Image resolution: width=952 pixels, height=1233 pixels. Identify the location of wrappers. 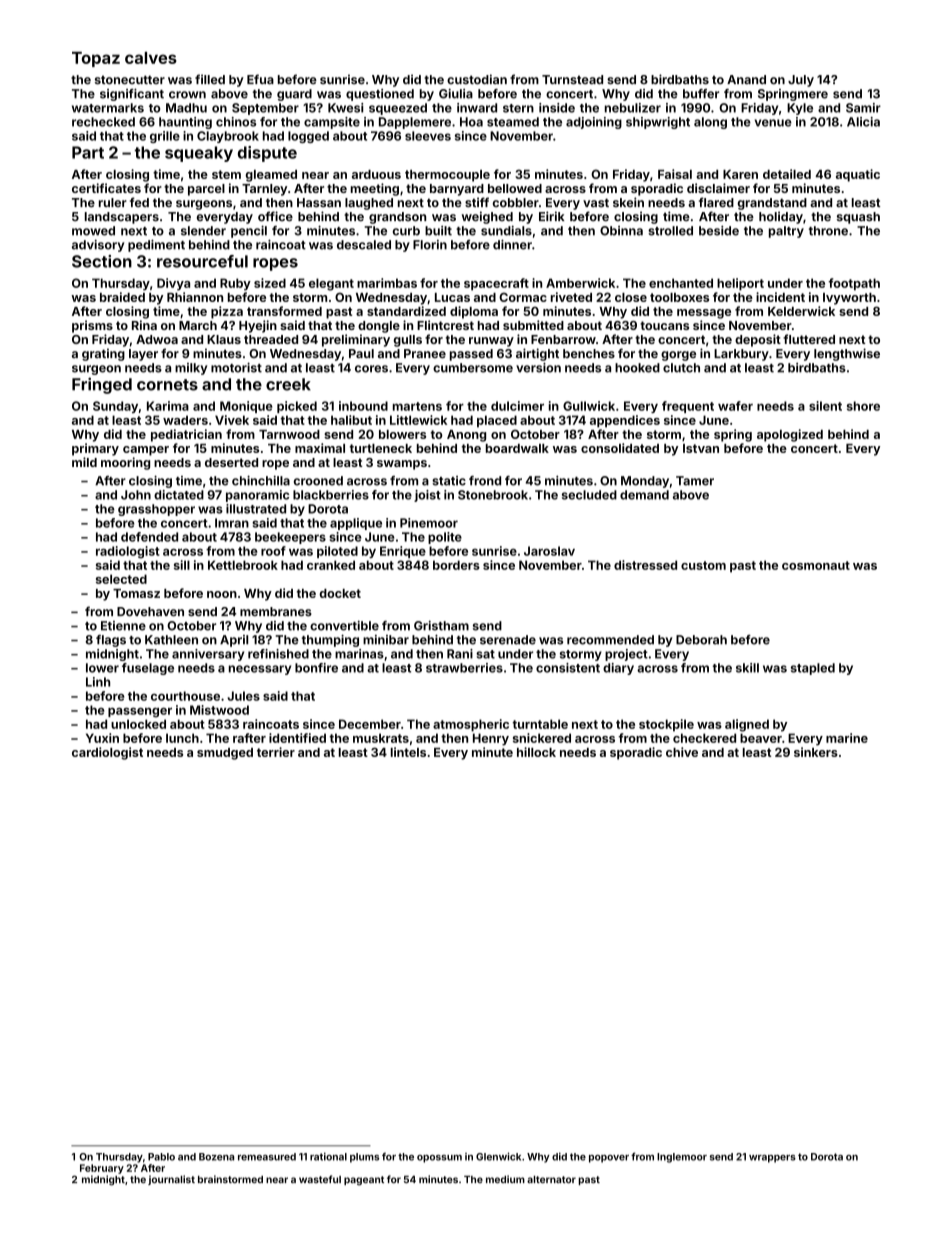
(772, 1159).
